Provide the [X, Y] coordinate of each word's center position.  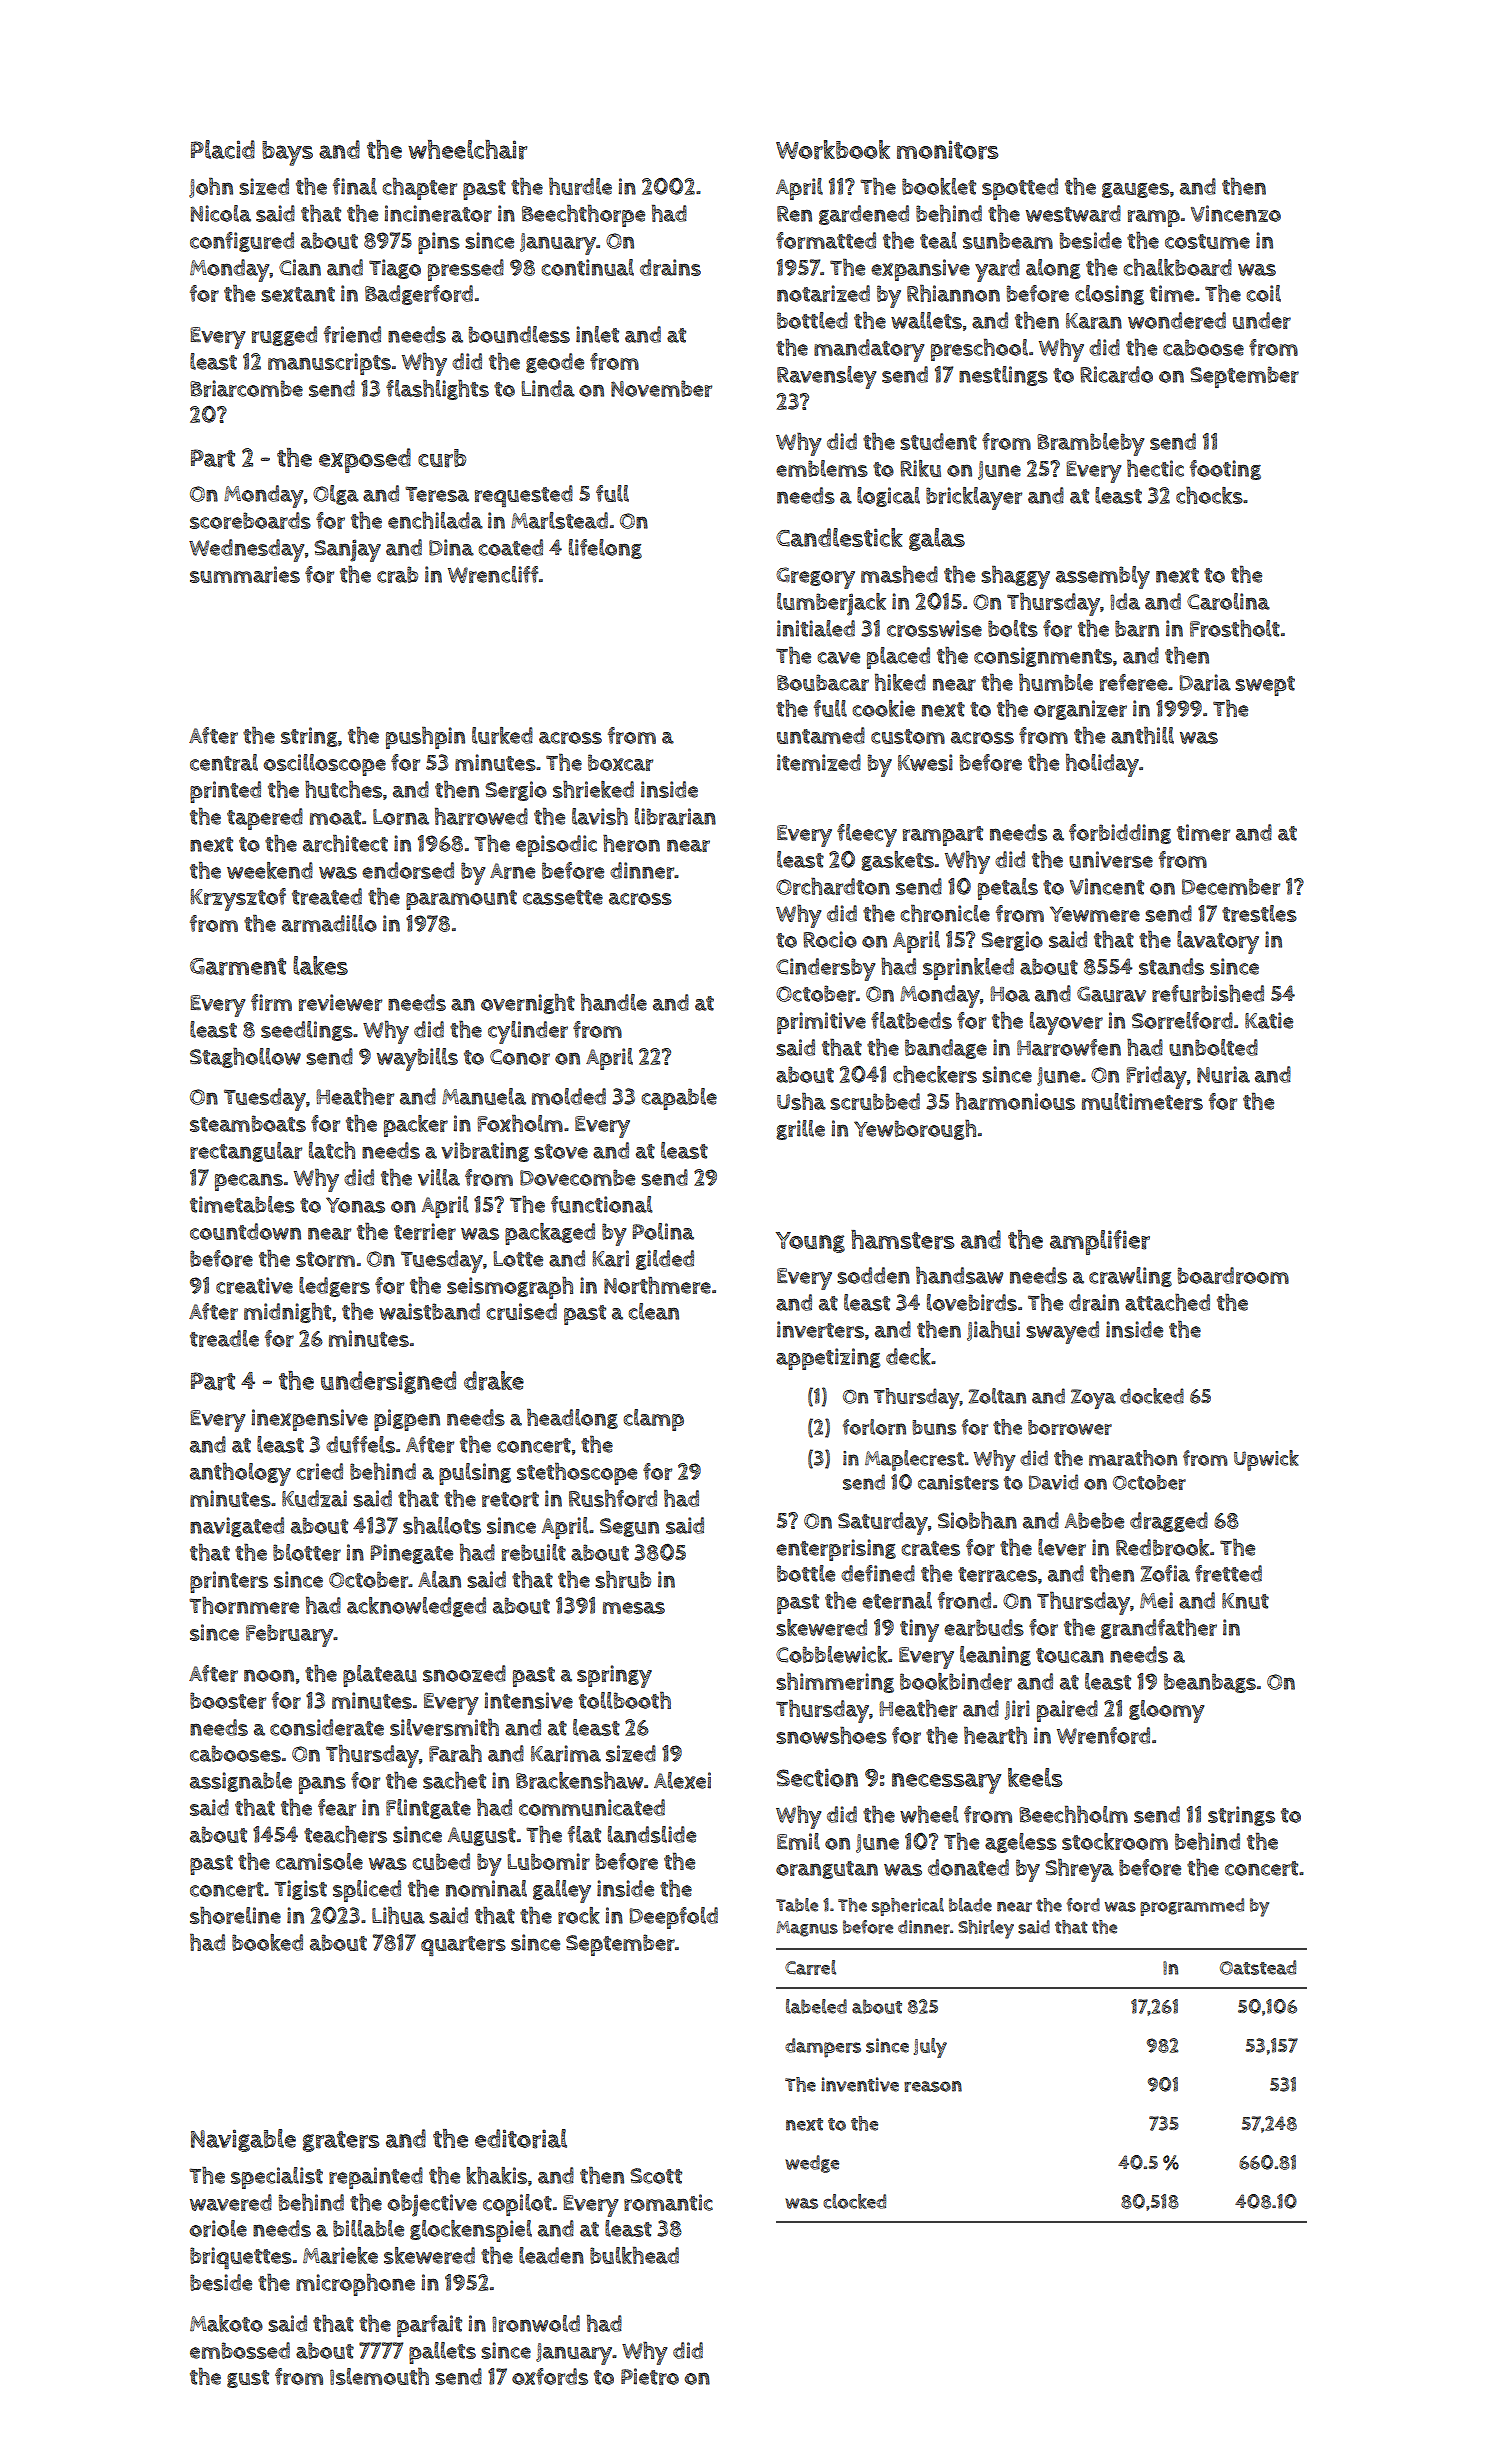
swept [1265, 686]
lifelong [605, 549]
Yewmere [1095, 914]
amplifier [1100, 1242]
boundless [519, 334]
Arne [512, 871]
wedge [812, 2164]
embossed [240, 2350]
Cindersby [825, 969]
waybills [417, 1059]
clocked [854, 2201]
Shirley [986, 1929]
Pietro [650, 2376]
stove [561, 1151]
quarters [463, 1946]
